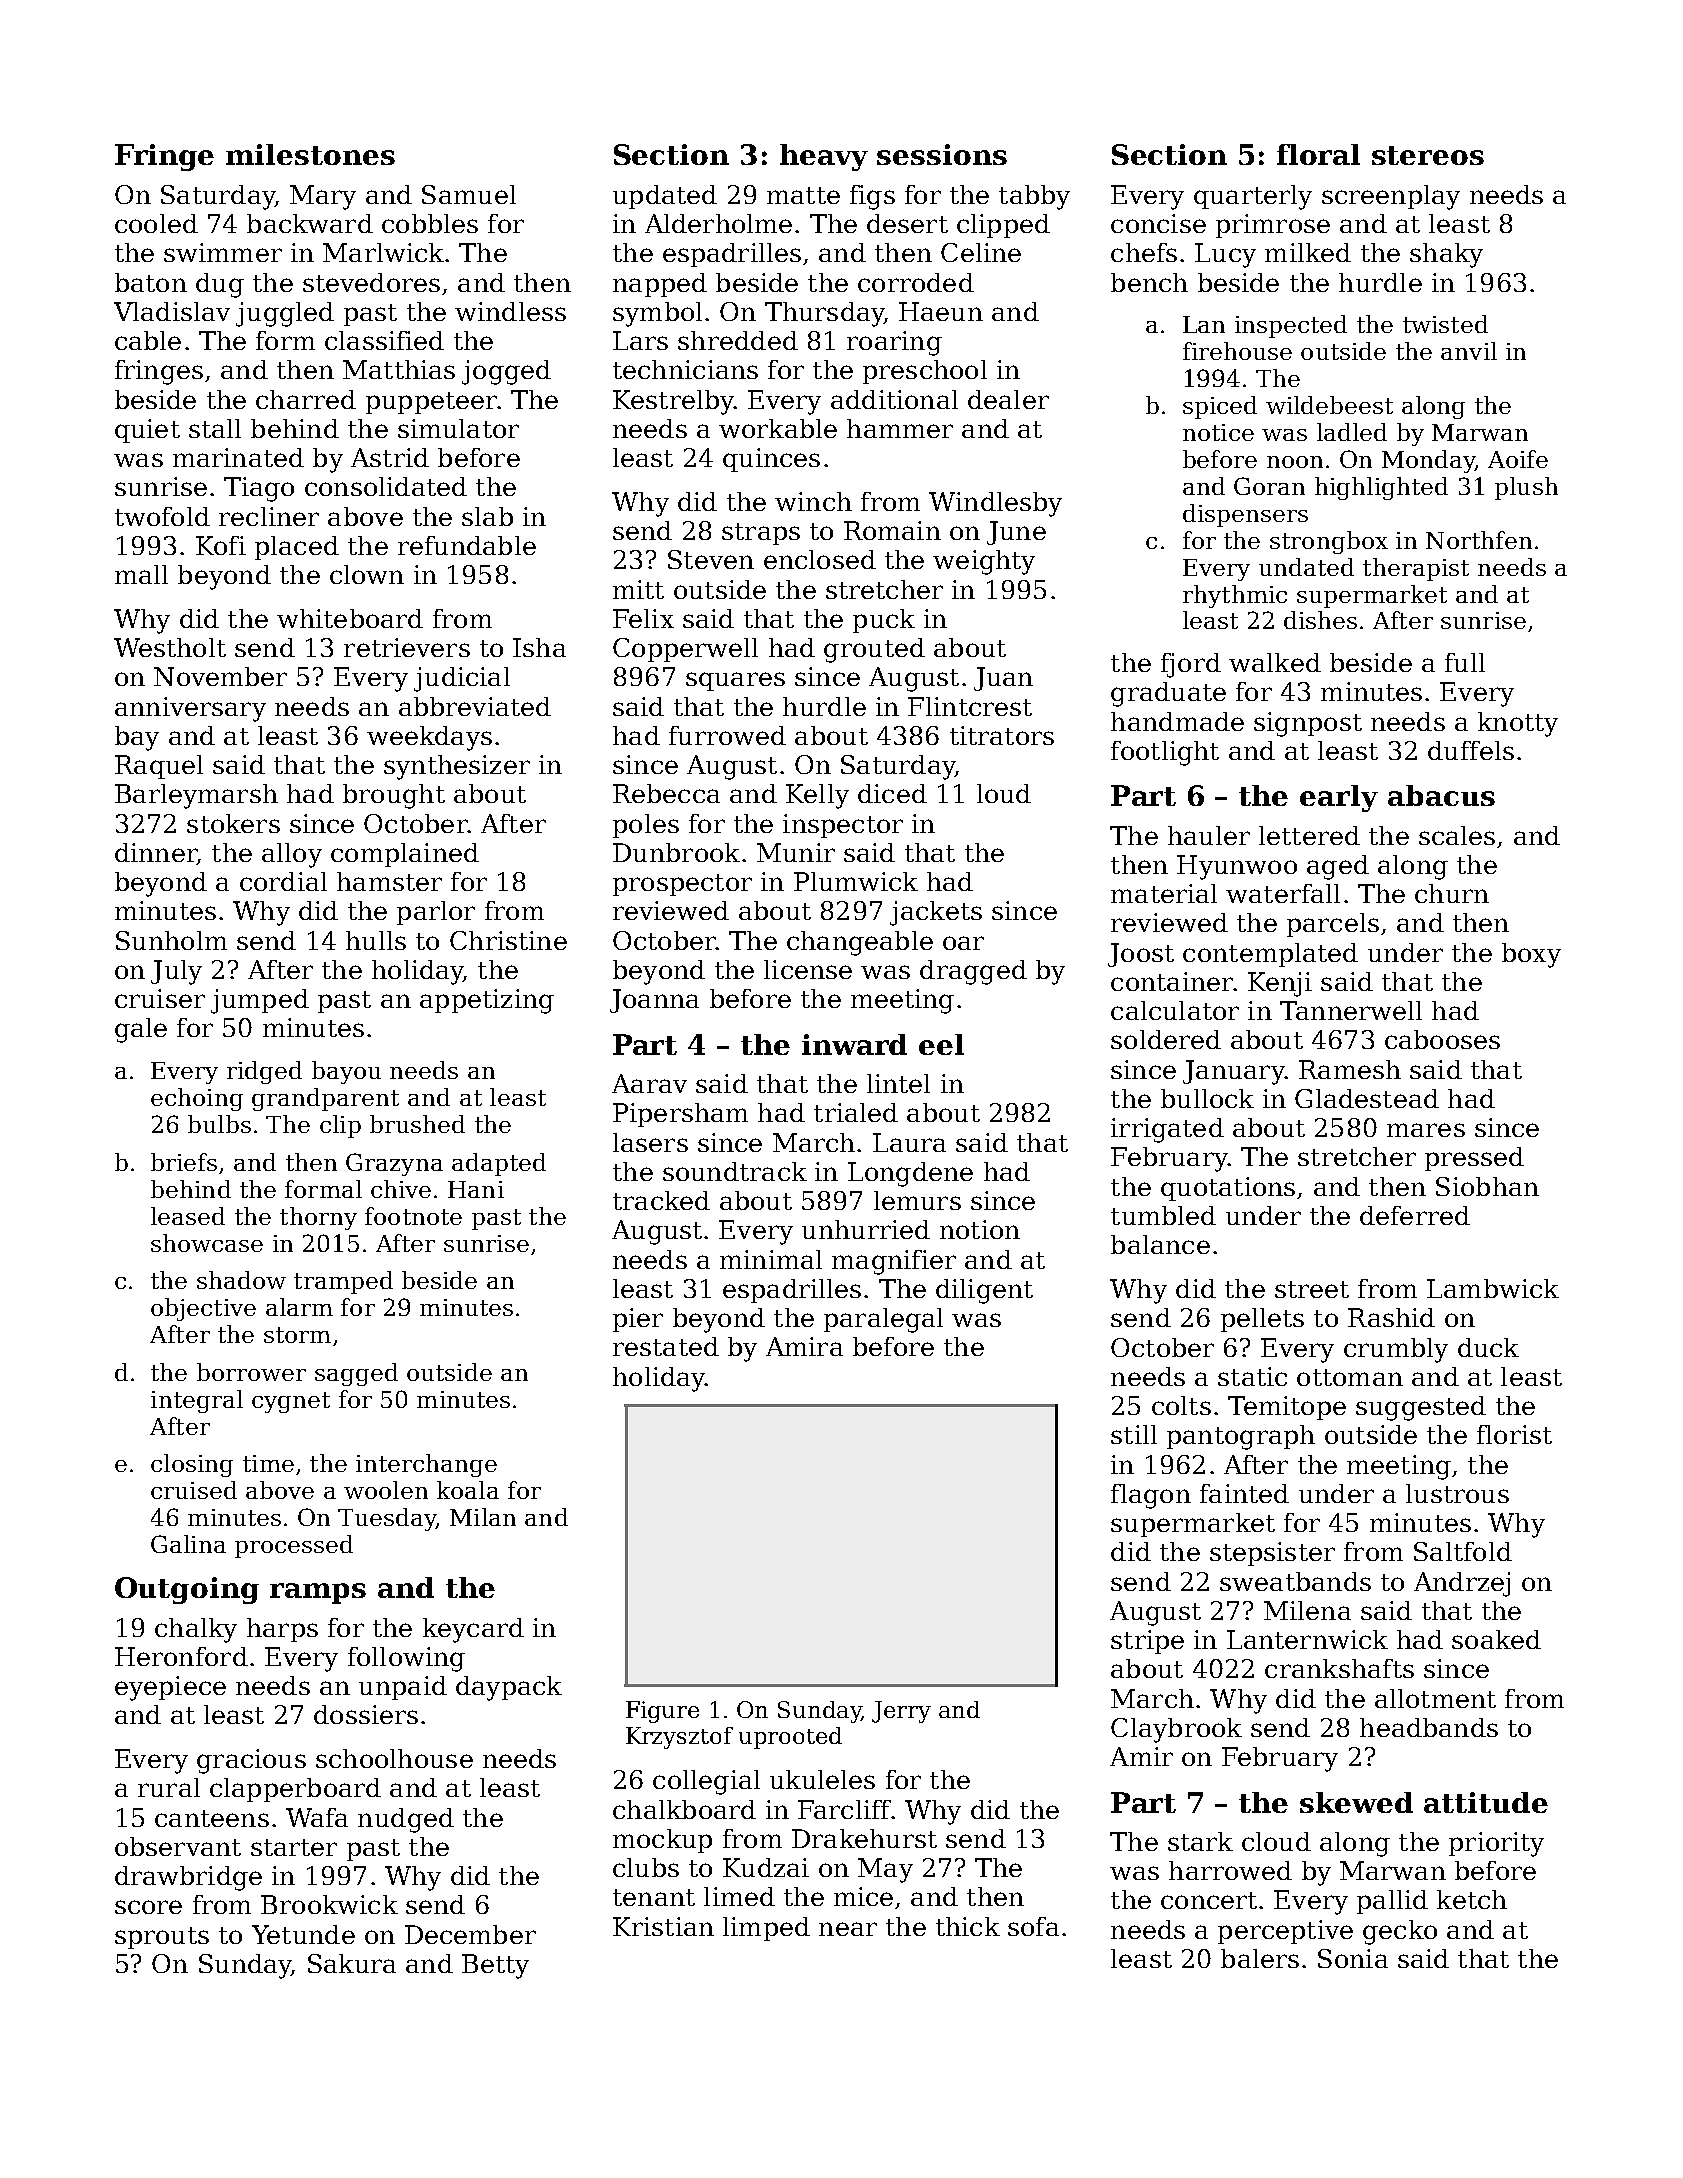  I want to click on harps, so click(282, 1630).
